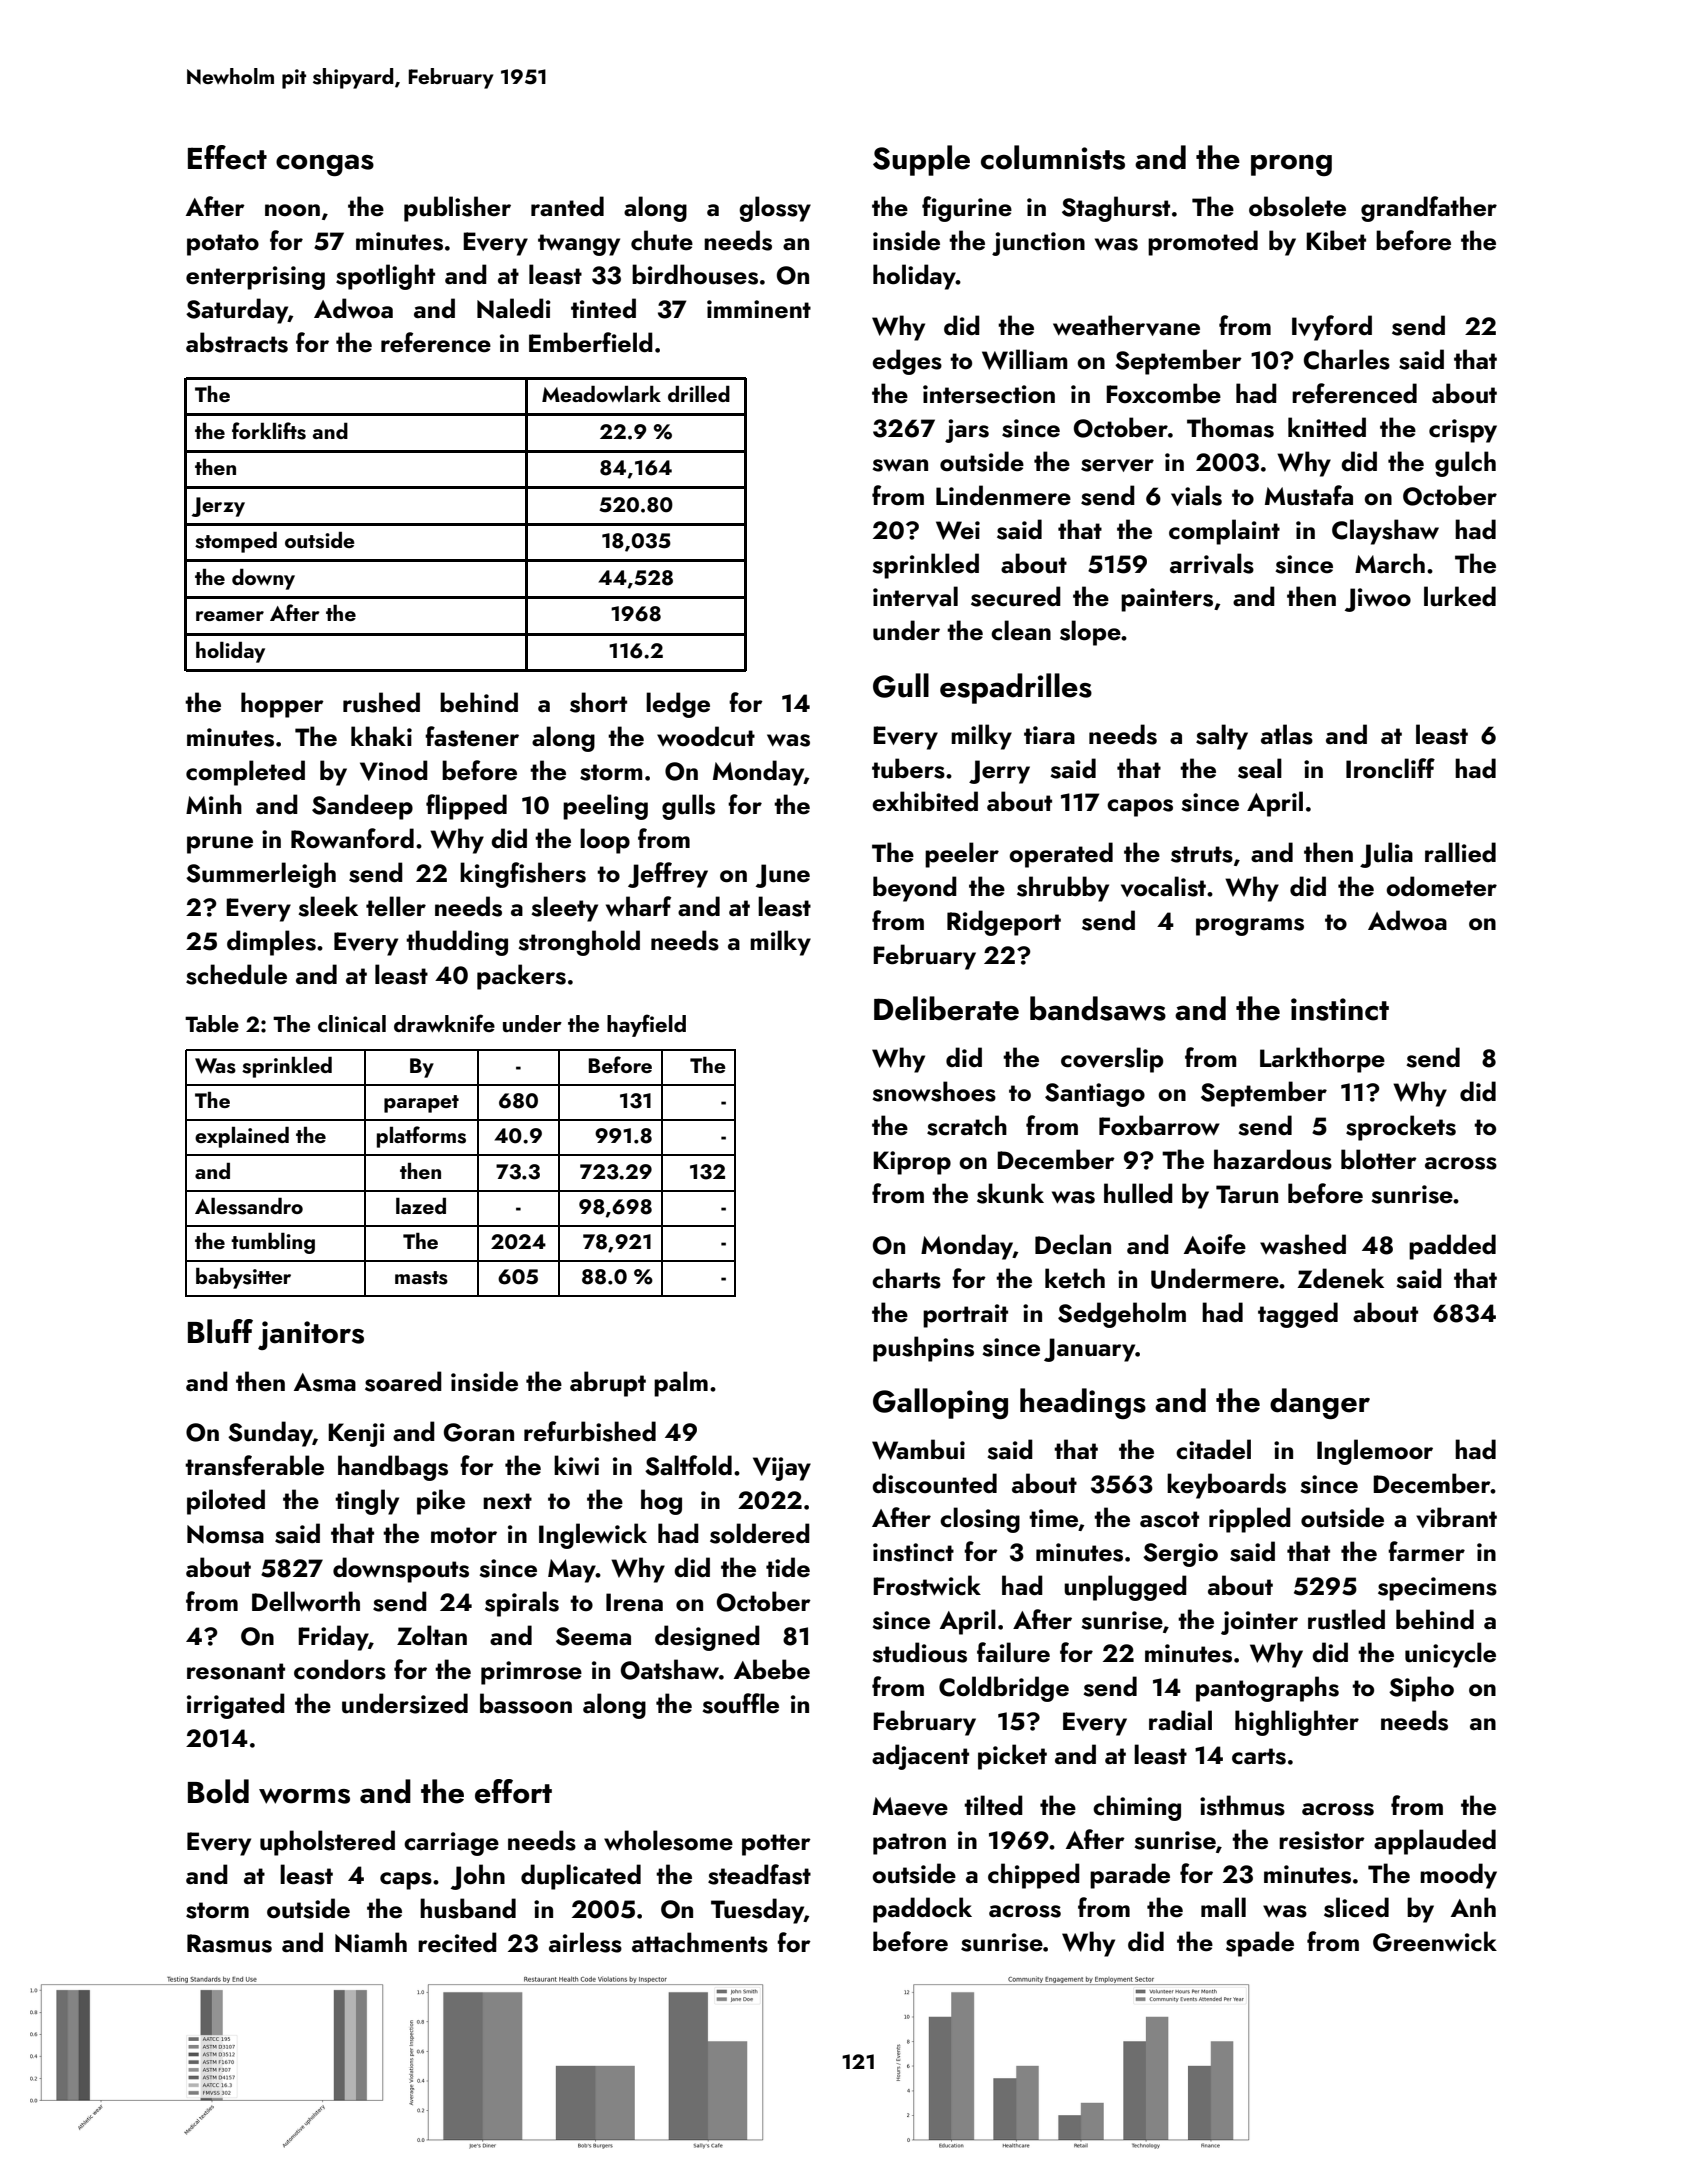 This document has width=1683, height=2178. Describe the element at coordinates (1298, 1315) in the document. I see `tagged` at that location.
